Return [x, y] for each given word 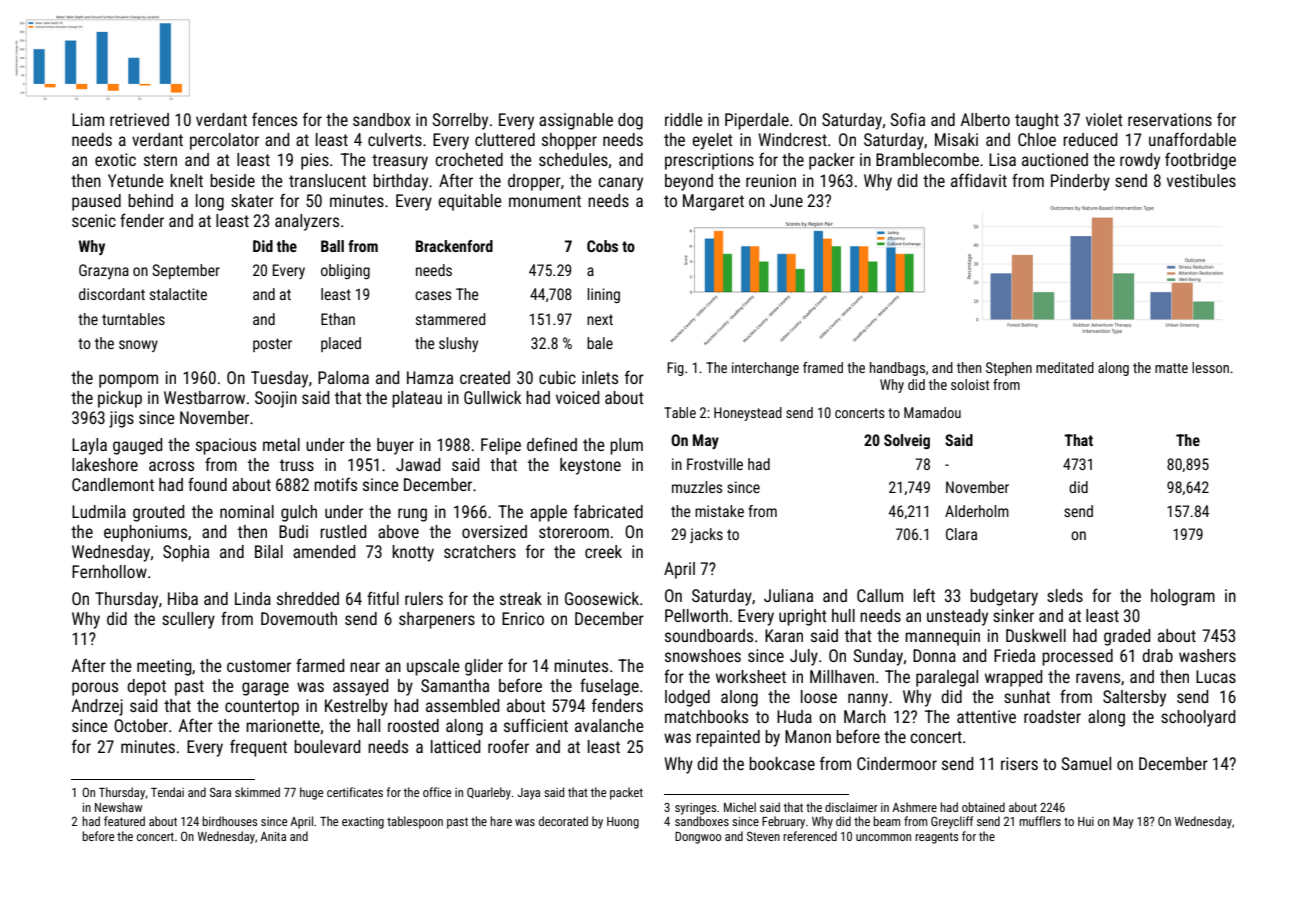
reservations [1170, 119]
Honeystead [748, 414]
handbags [897, 369]
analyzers [307, 222]
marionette [283, 725]
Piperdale [757, 121]
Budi [293, 531]
